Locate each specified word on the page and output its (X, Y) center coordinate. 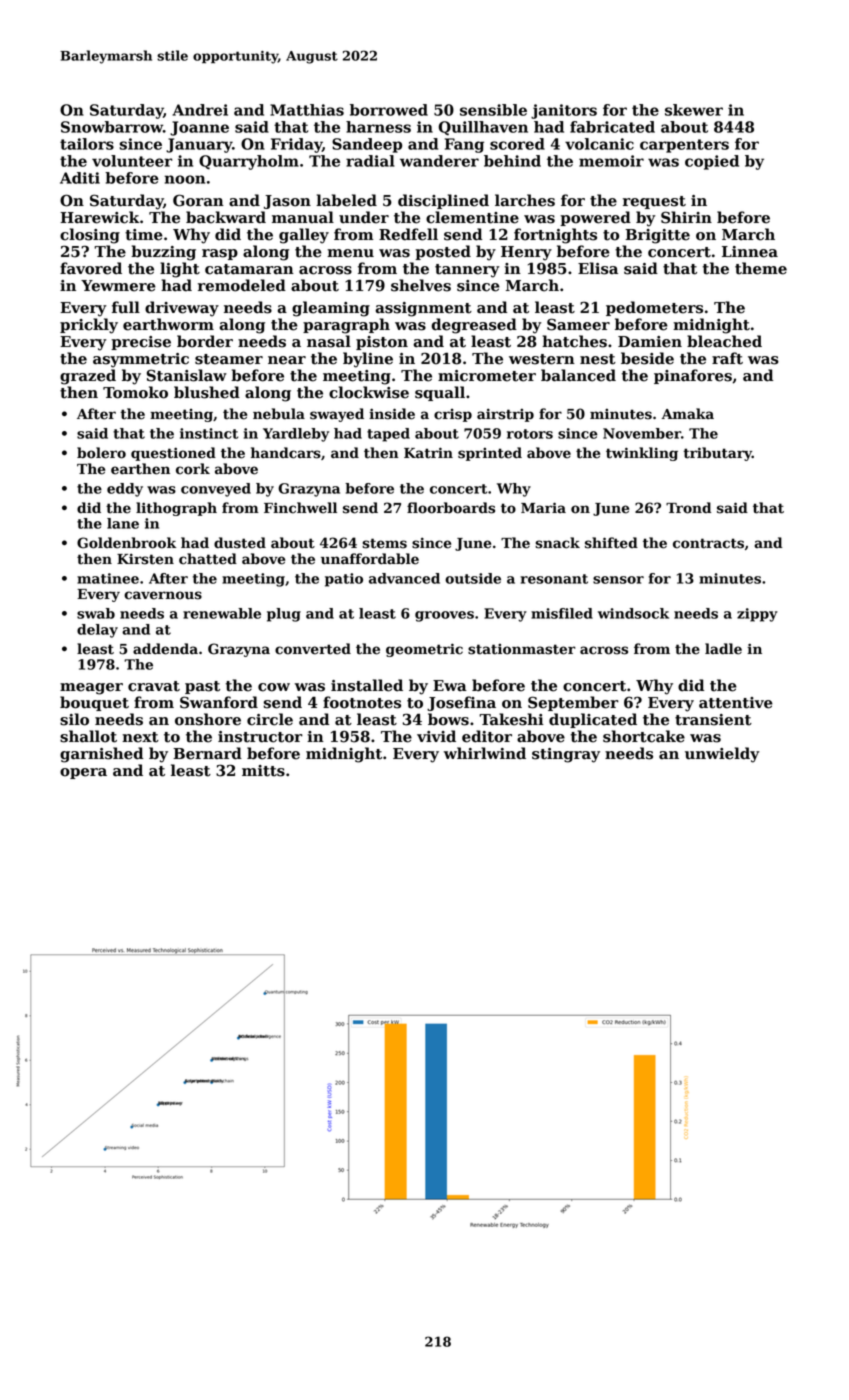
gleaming (331, 309)
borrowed (389, 110)
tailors (87, 144)
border (205, 341)
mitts (263, 771)
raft (727, 358)
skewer (694, 110)
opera (83, 773)
